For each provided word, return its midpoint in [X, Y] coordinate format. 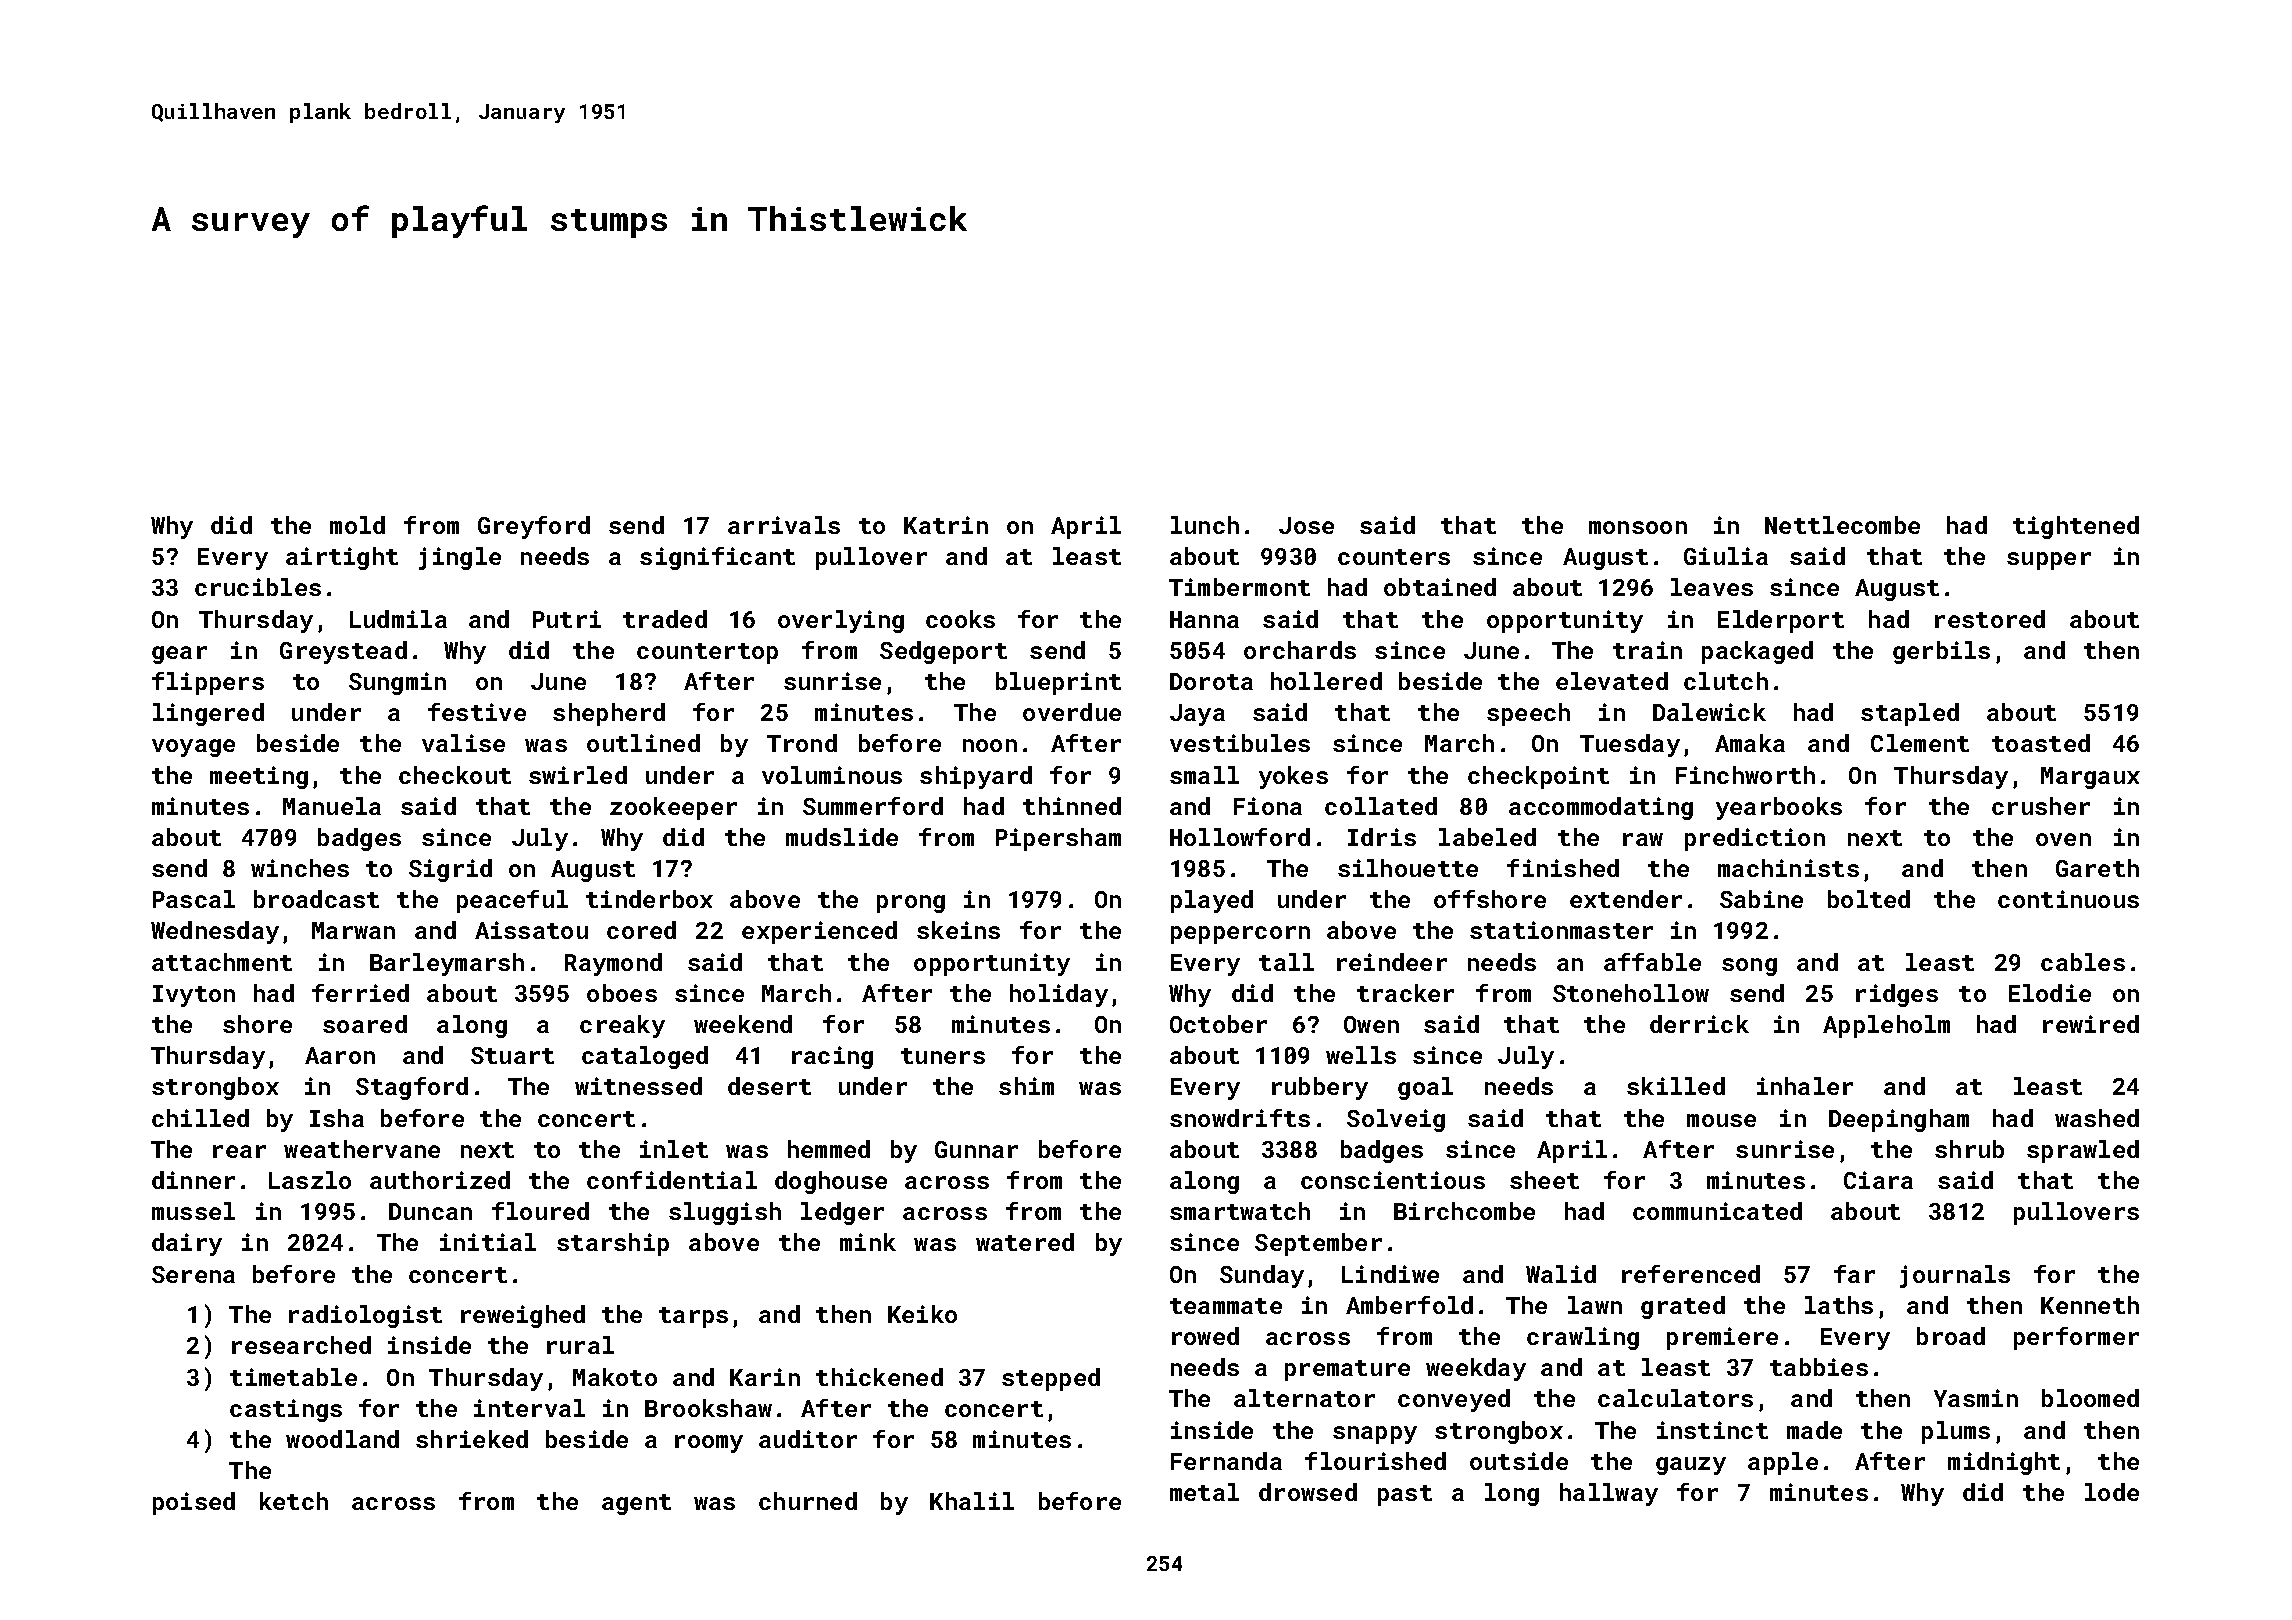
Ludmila [398, 619]
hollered [1326, 681]
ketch [294, 1501]
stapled [1910, 714]
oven [2063, 839]
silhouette [1408, 868]
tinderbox [649, 899]
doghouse [831, 1182]
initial [488, 1242]
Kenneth [2090, 1305]
